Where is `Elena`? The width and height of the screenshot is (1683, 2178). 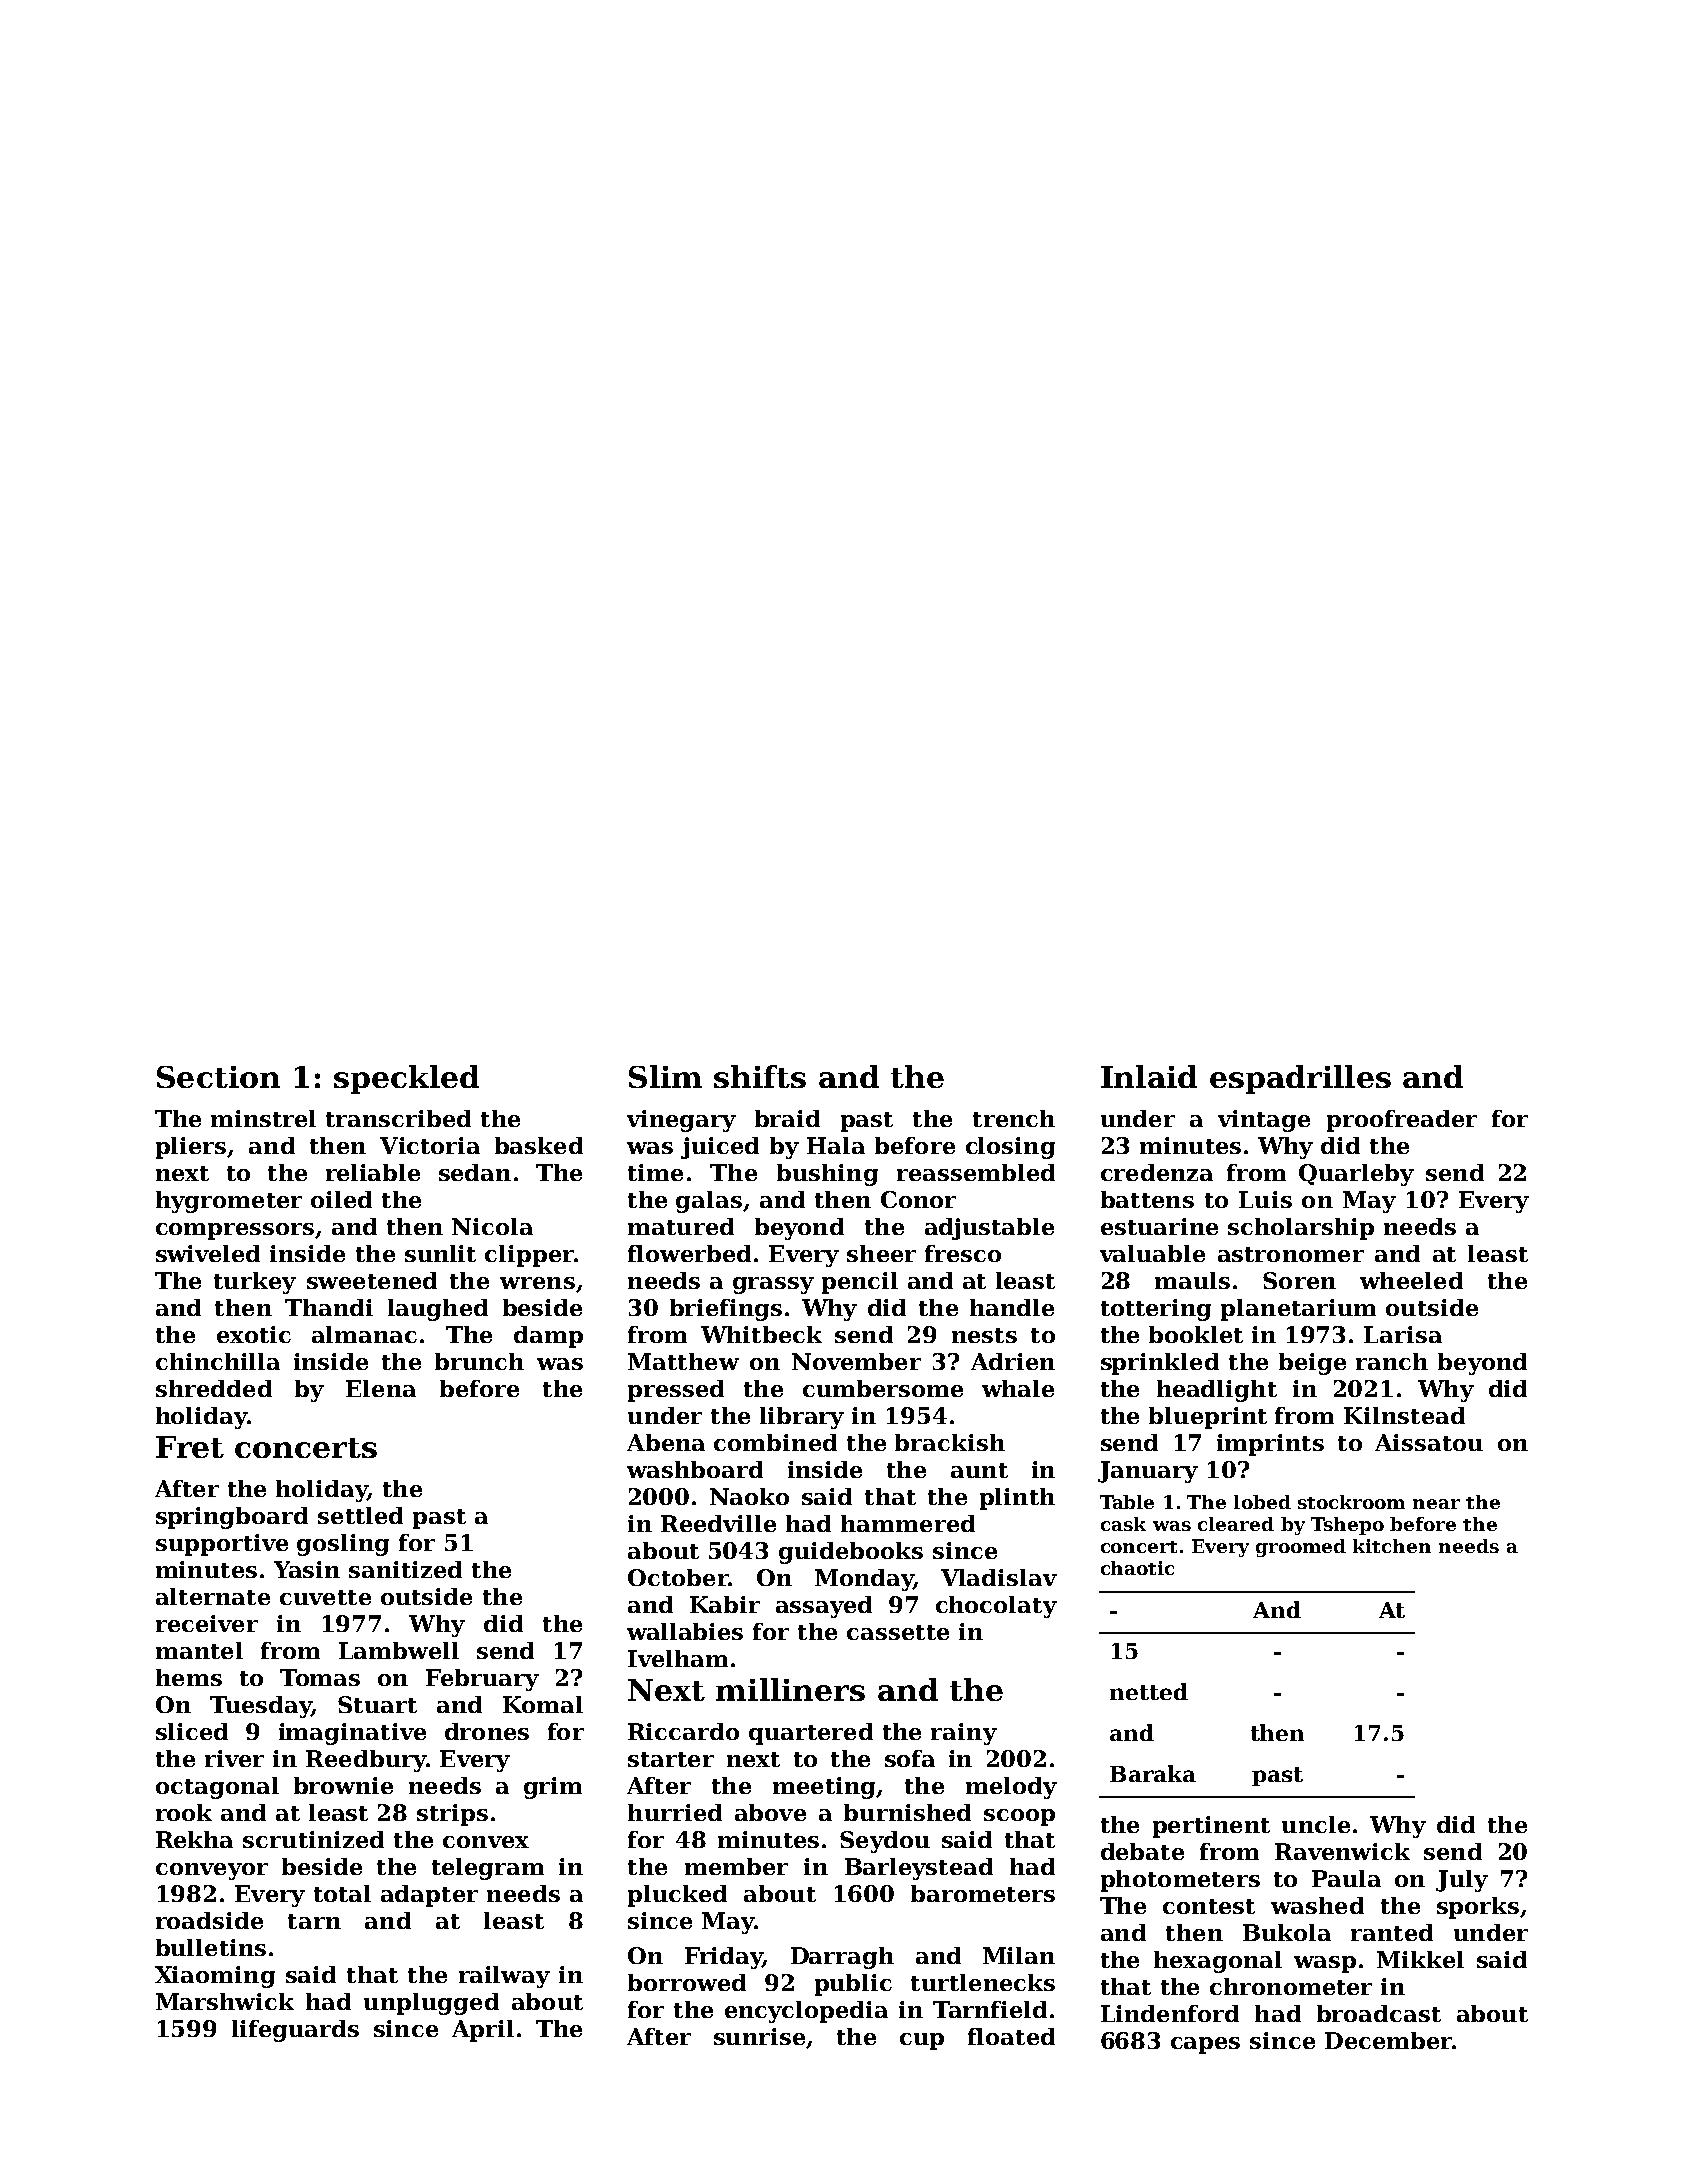
Elena is located at coordinates (381, 1388).
